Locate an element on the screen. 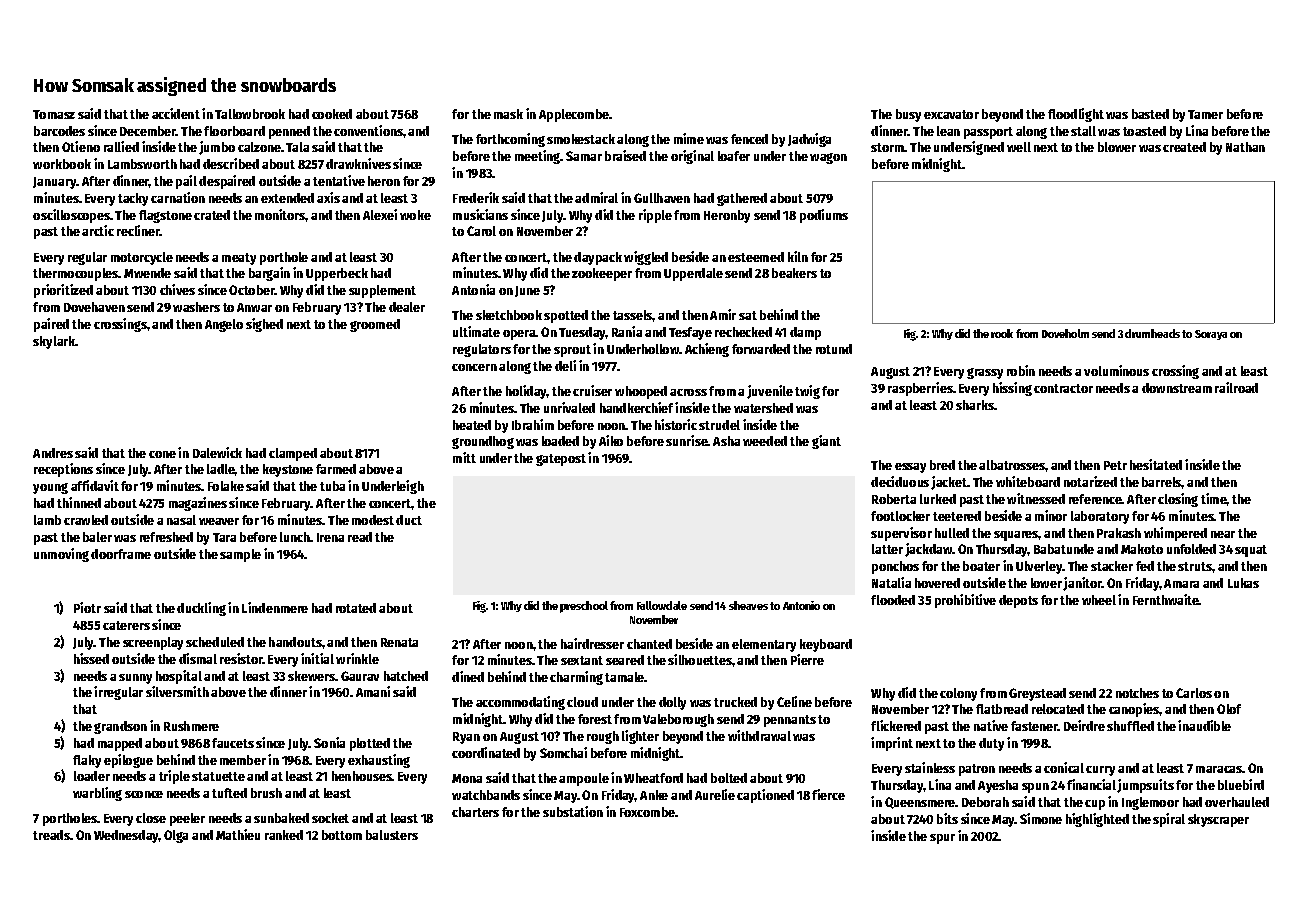 The height and width of the screenshot is (924, 1308). fierce is located at coordinates (828, 794).
